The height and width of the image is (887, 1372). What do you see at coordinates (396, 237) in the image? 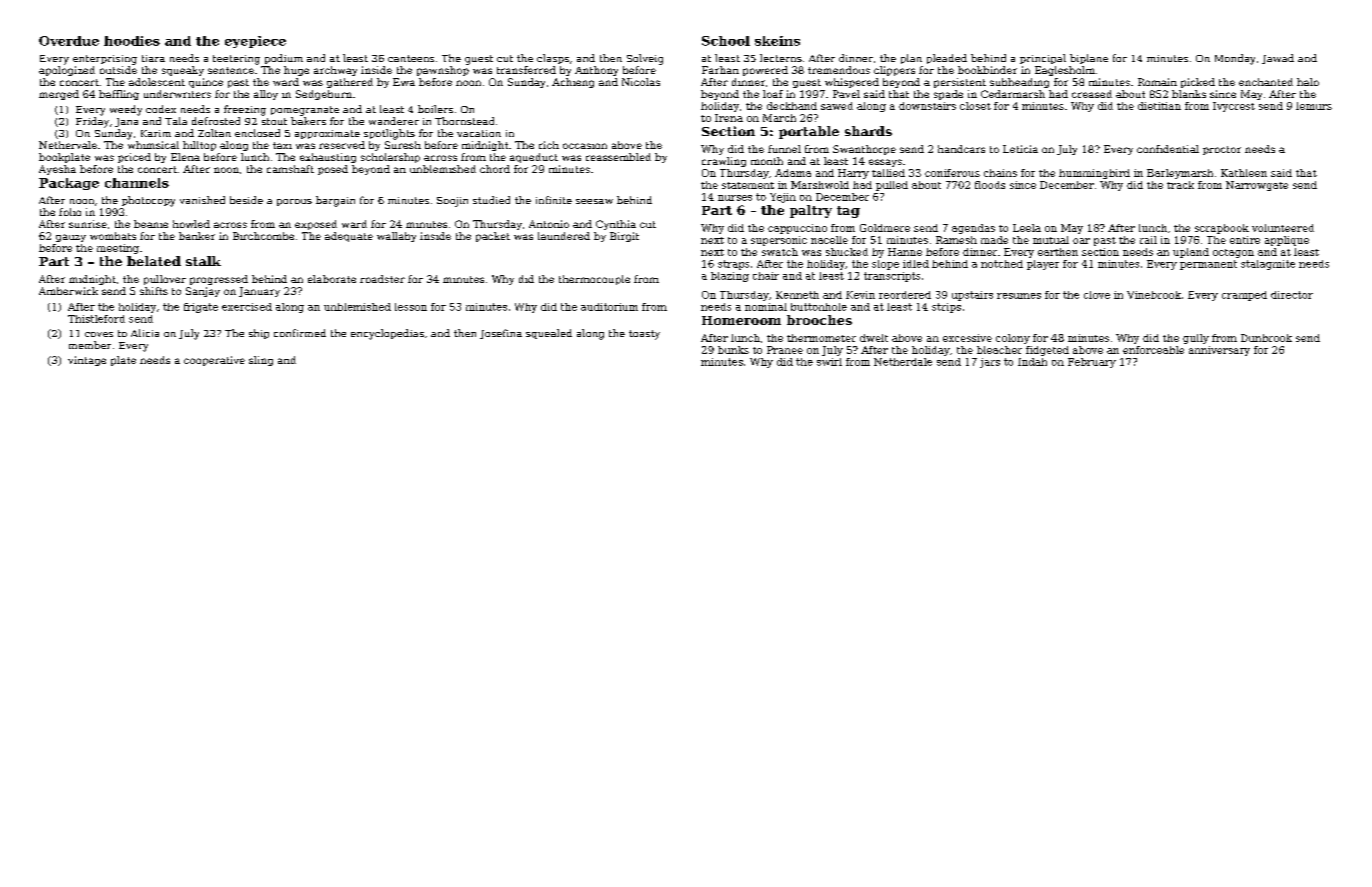
I see `wallaby` at bounding box center [396, 237].
